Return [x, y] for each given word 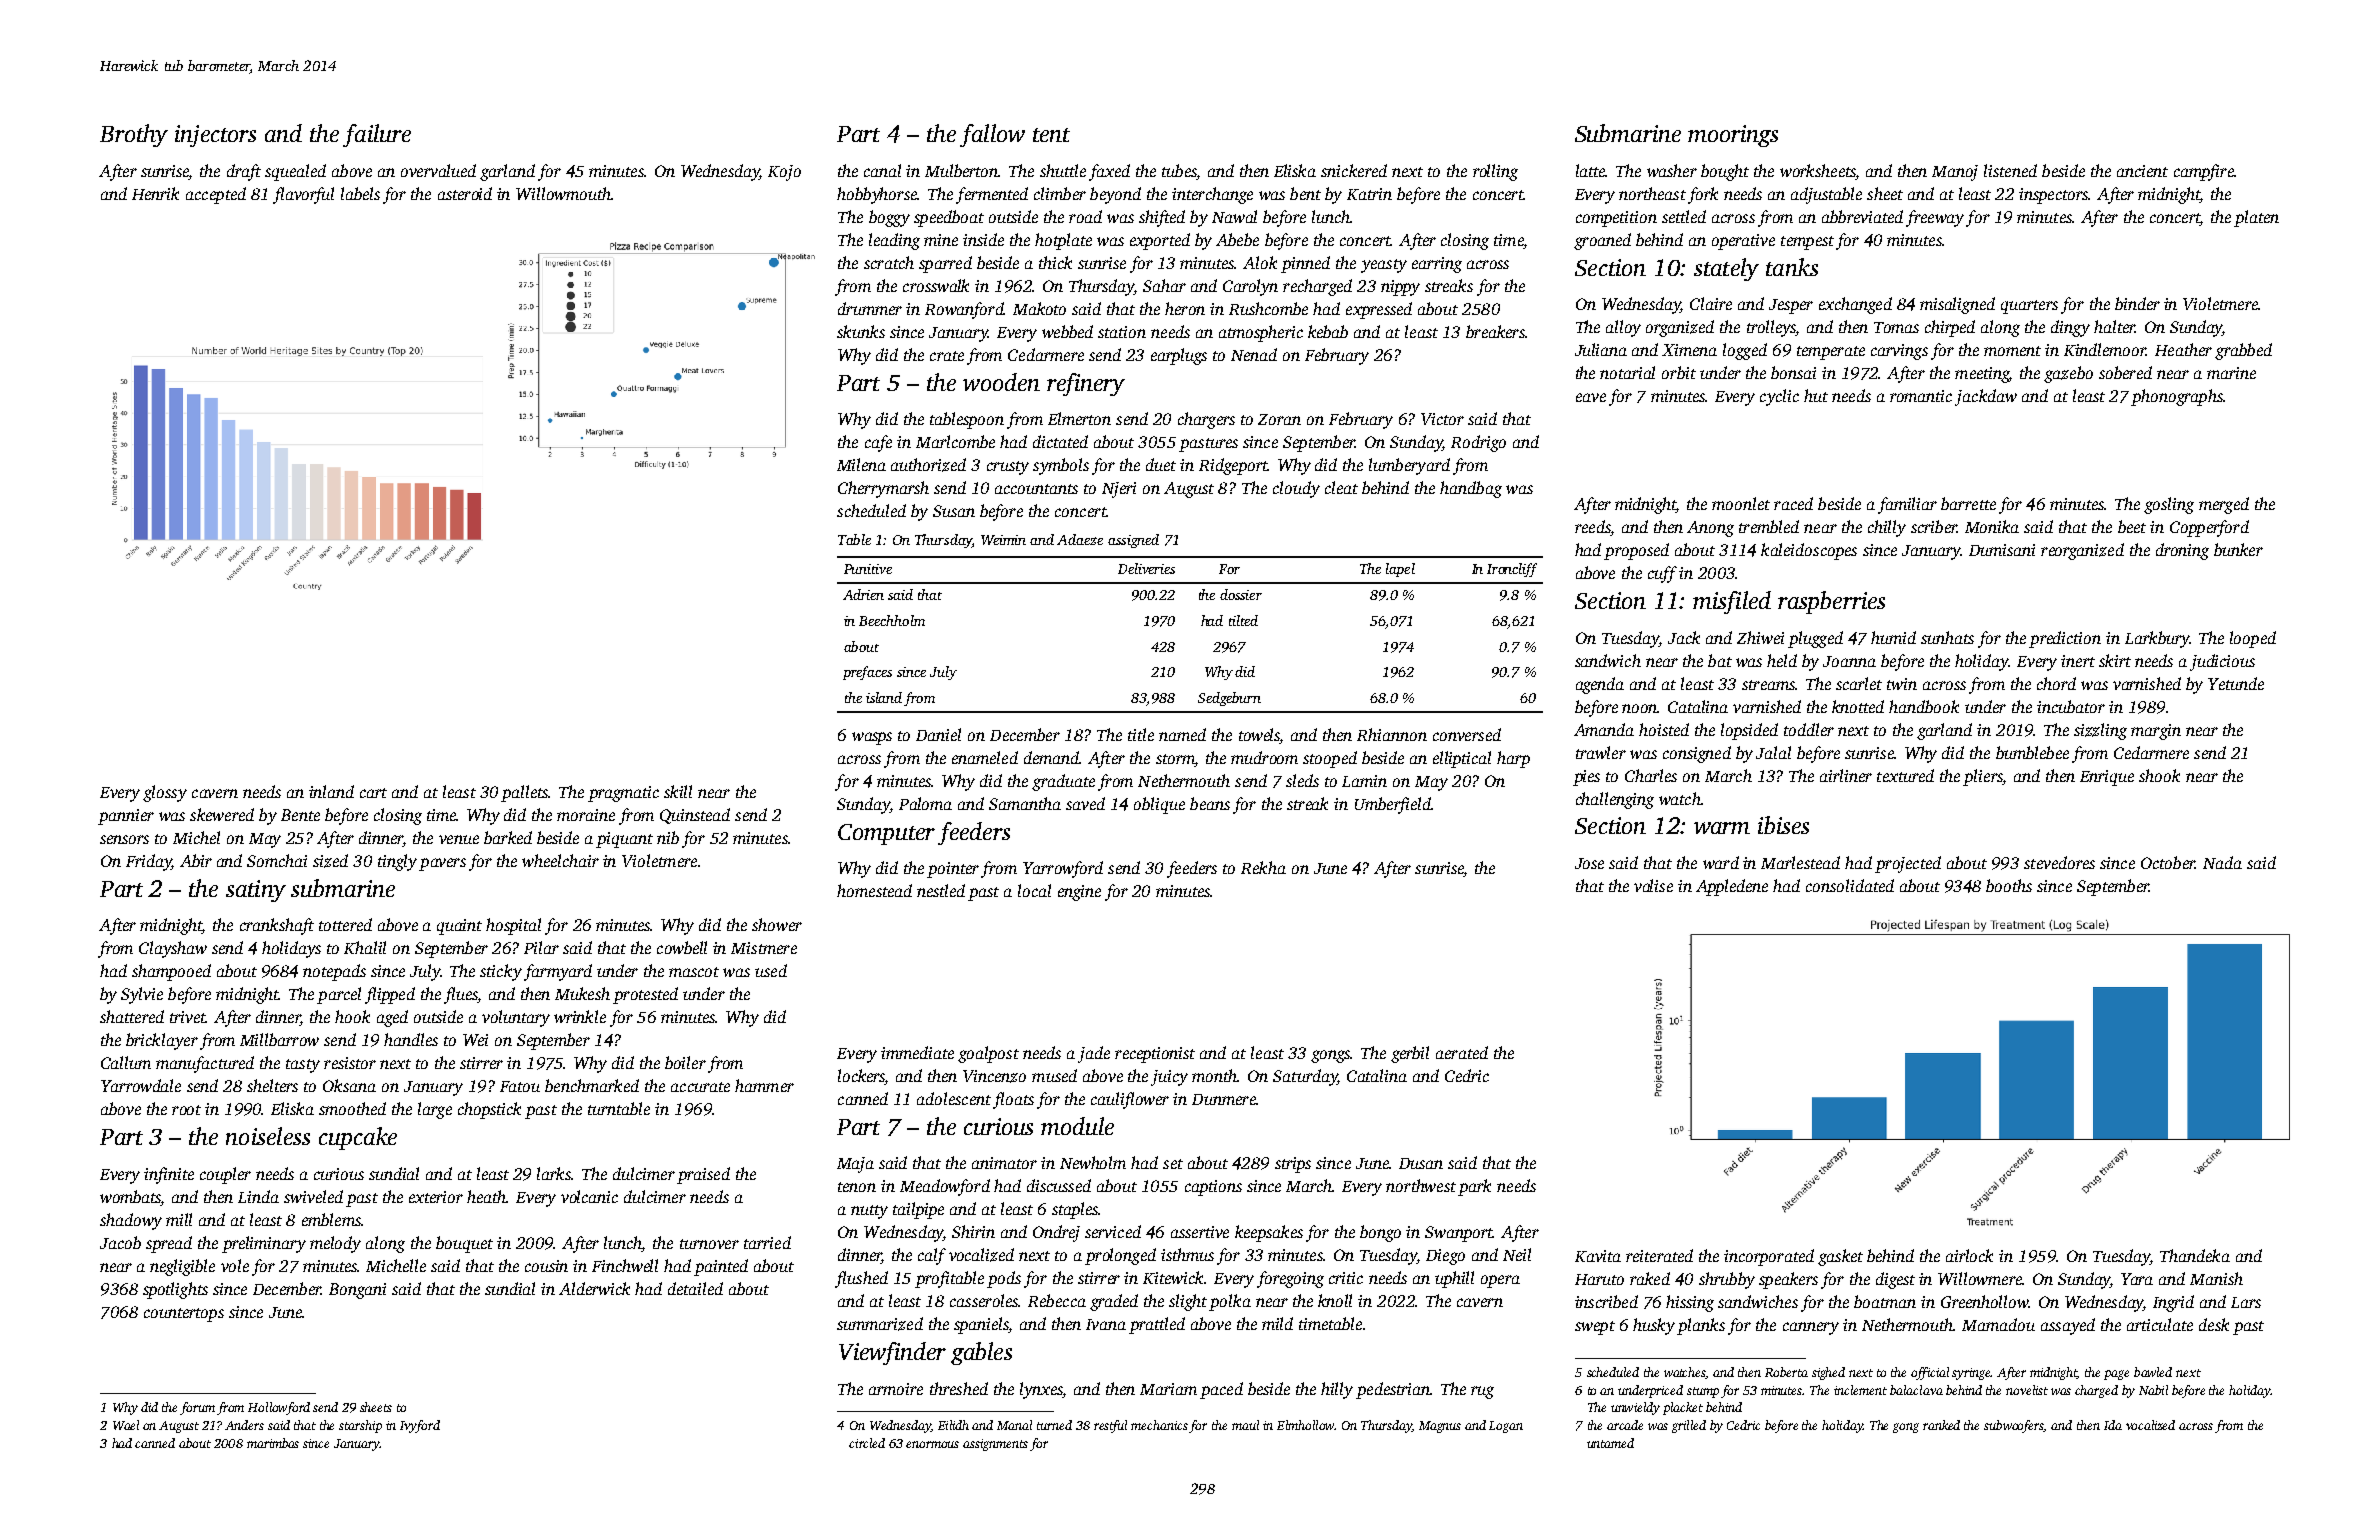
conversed [1467, 734]
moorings [1733, 136]
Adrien [863, 594]
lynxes [1041, 1390]
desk [2214, 1324]
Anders [244, 1425]
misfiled [1732, 602]
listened [2010, 170]
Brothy [134, 135]
